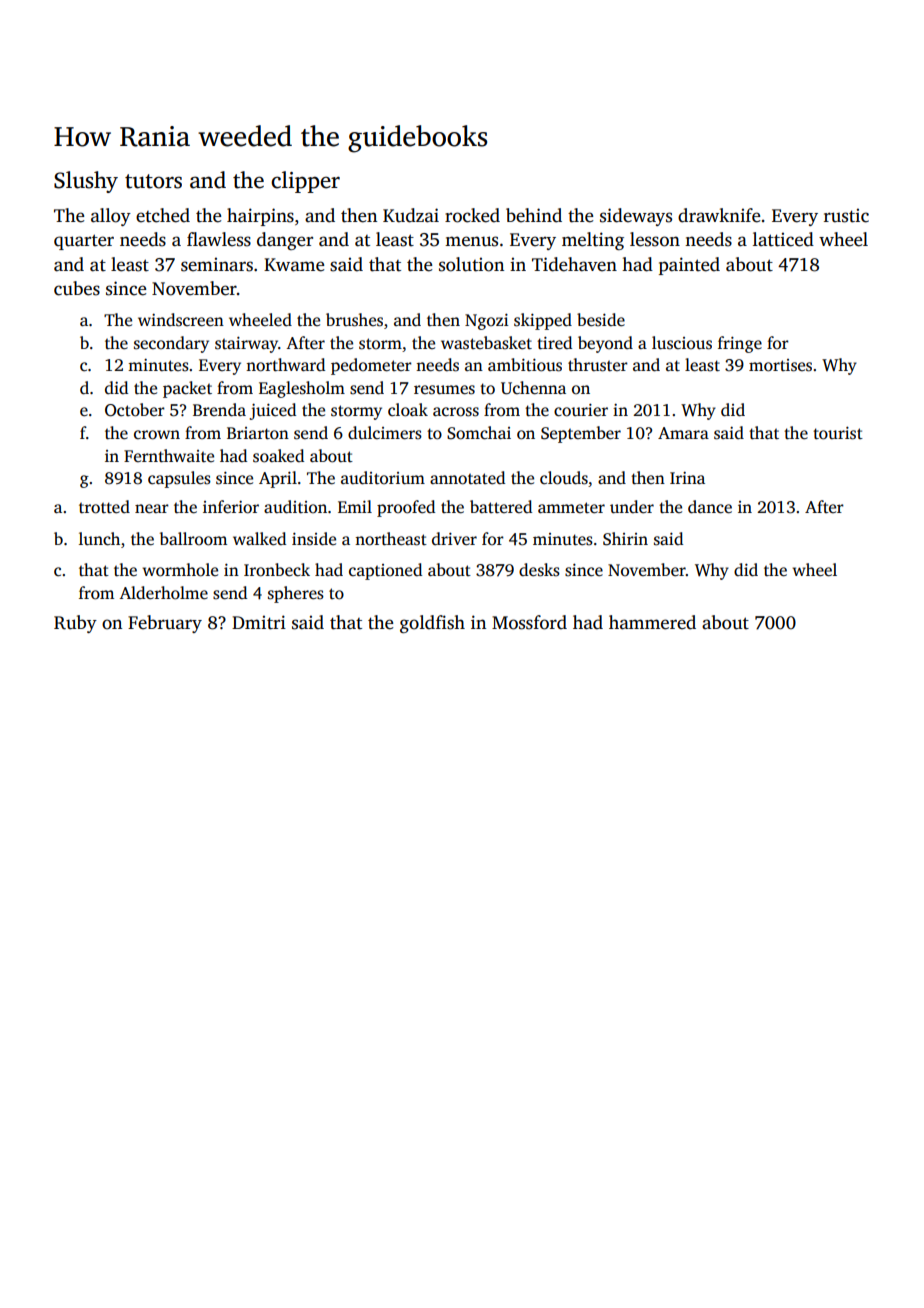 The width and height of the page is (924, 1308). I want to click on lunch, so click(99, 539).
